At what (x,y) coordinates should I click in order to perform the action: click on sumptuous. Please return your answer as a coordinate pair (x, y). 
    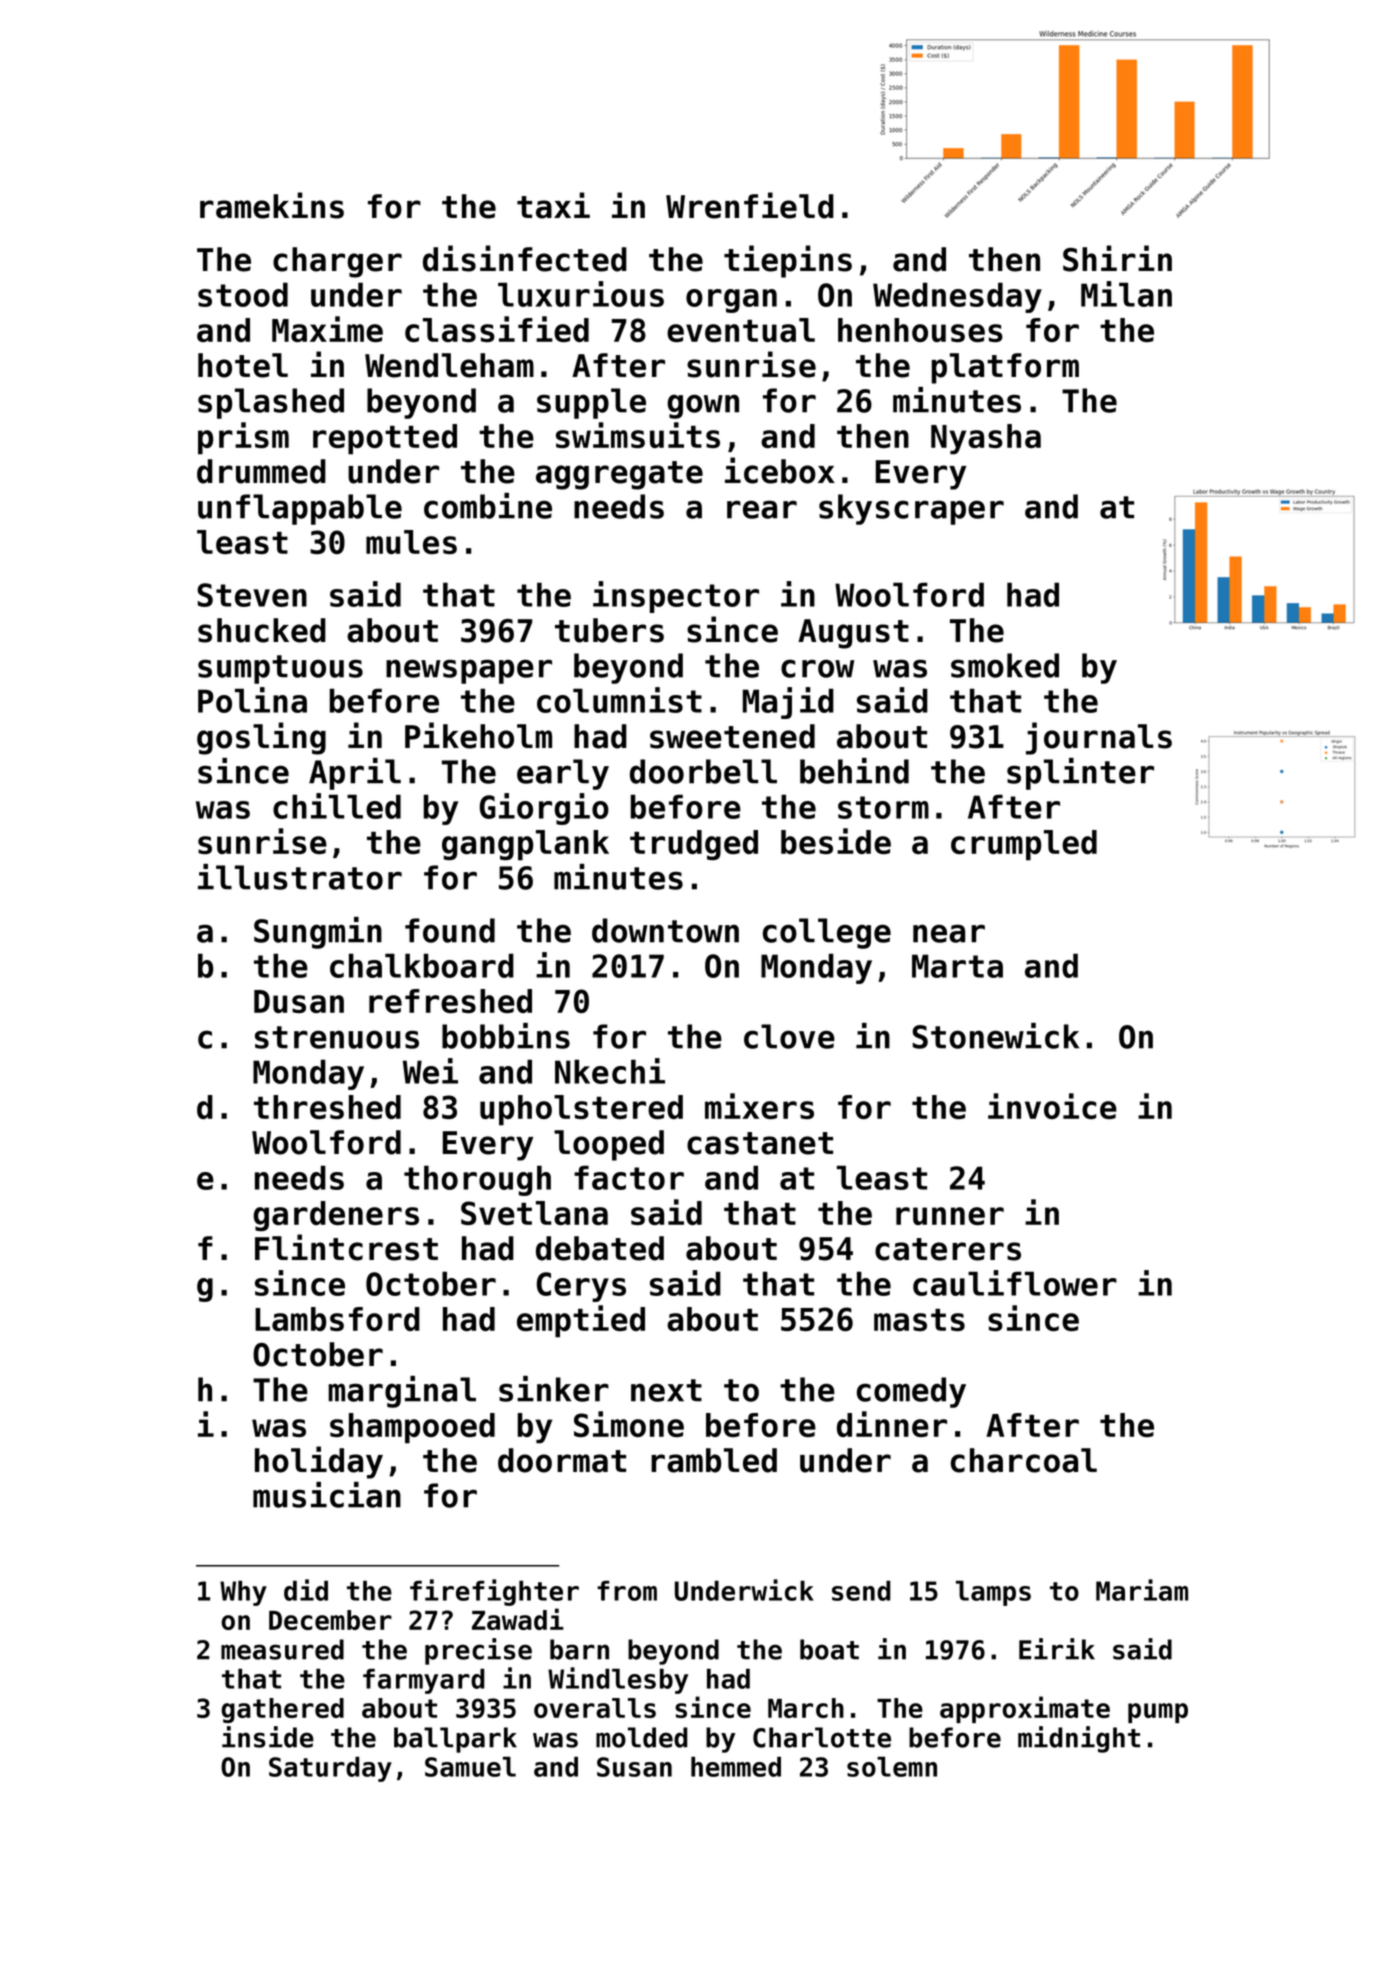
    Looking at the image, I should click on (280, 669).
